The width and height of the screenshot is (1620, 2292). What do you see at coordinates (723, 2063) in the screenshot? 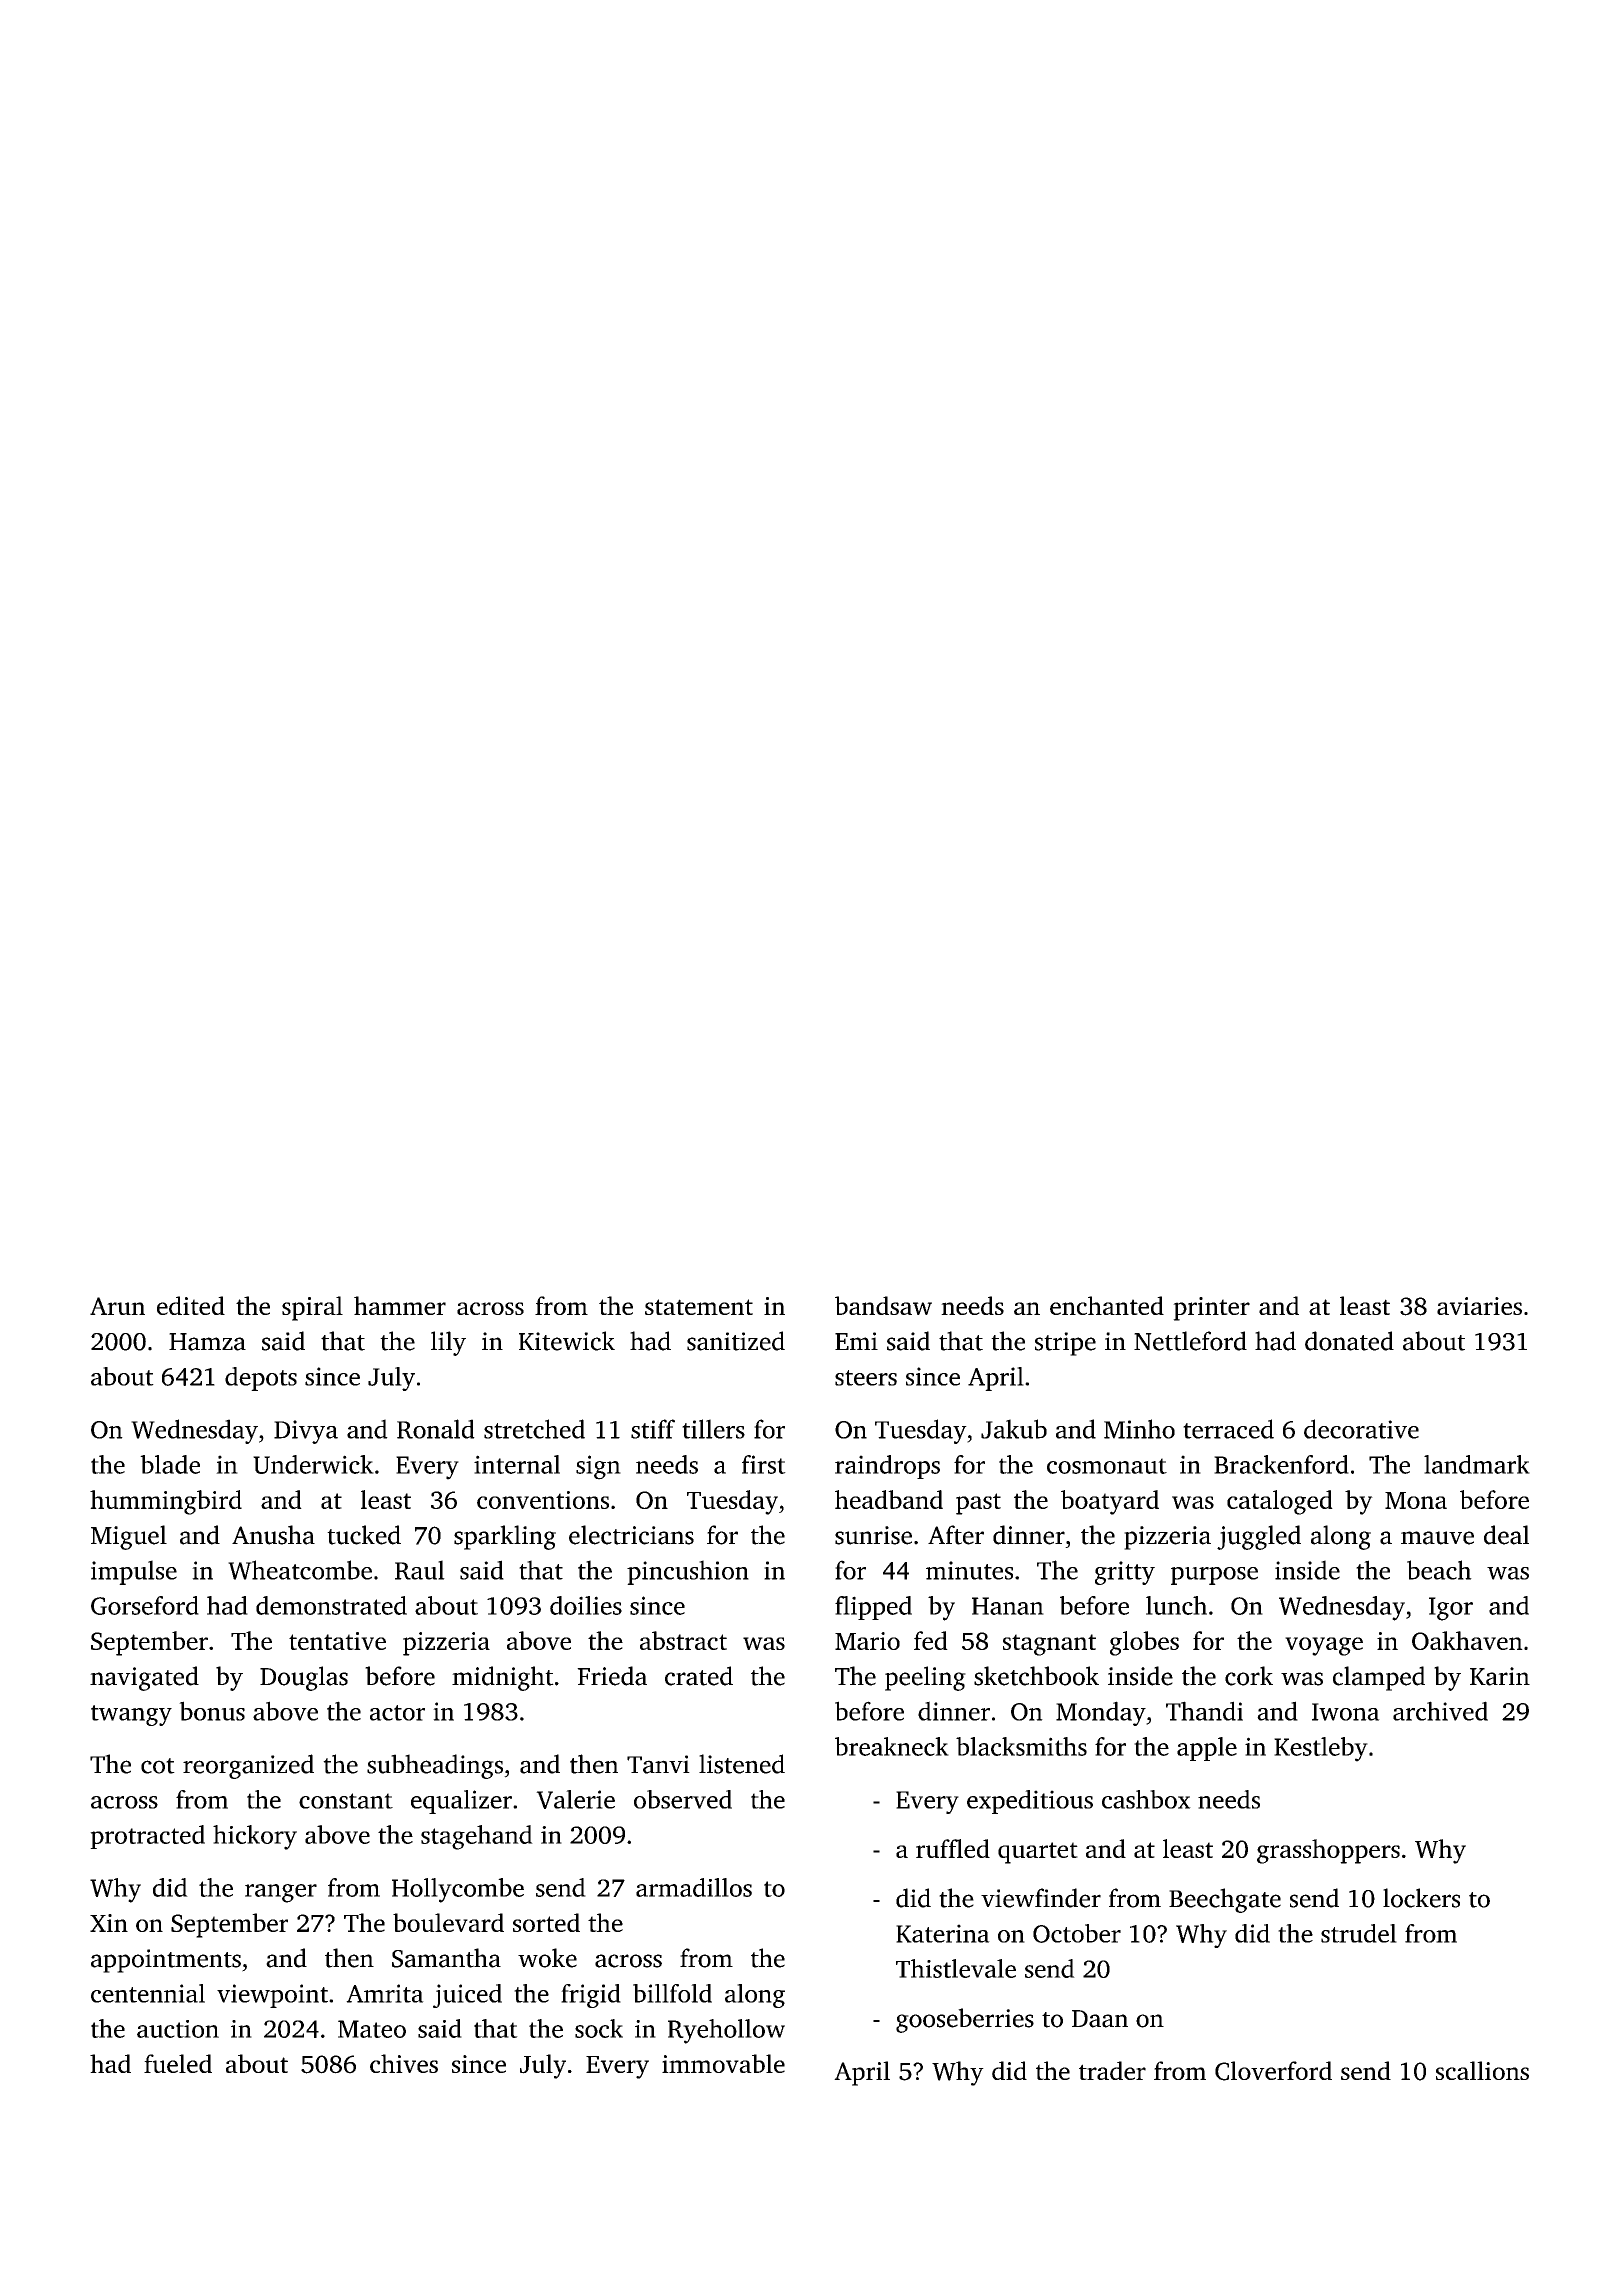
I see `immovable` at bounding box center [723, 2063].
